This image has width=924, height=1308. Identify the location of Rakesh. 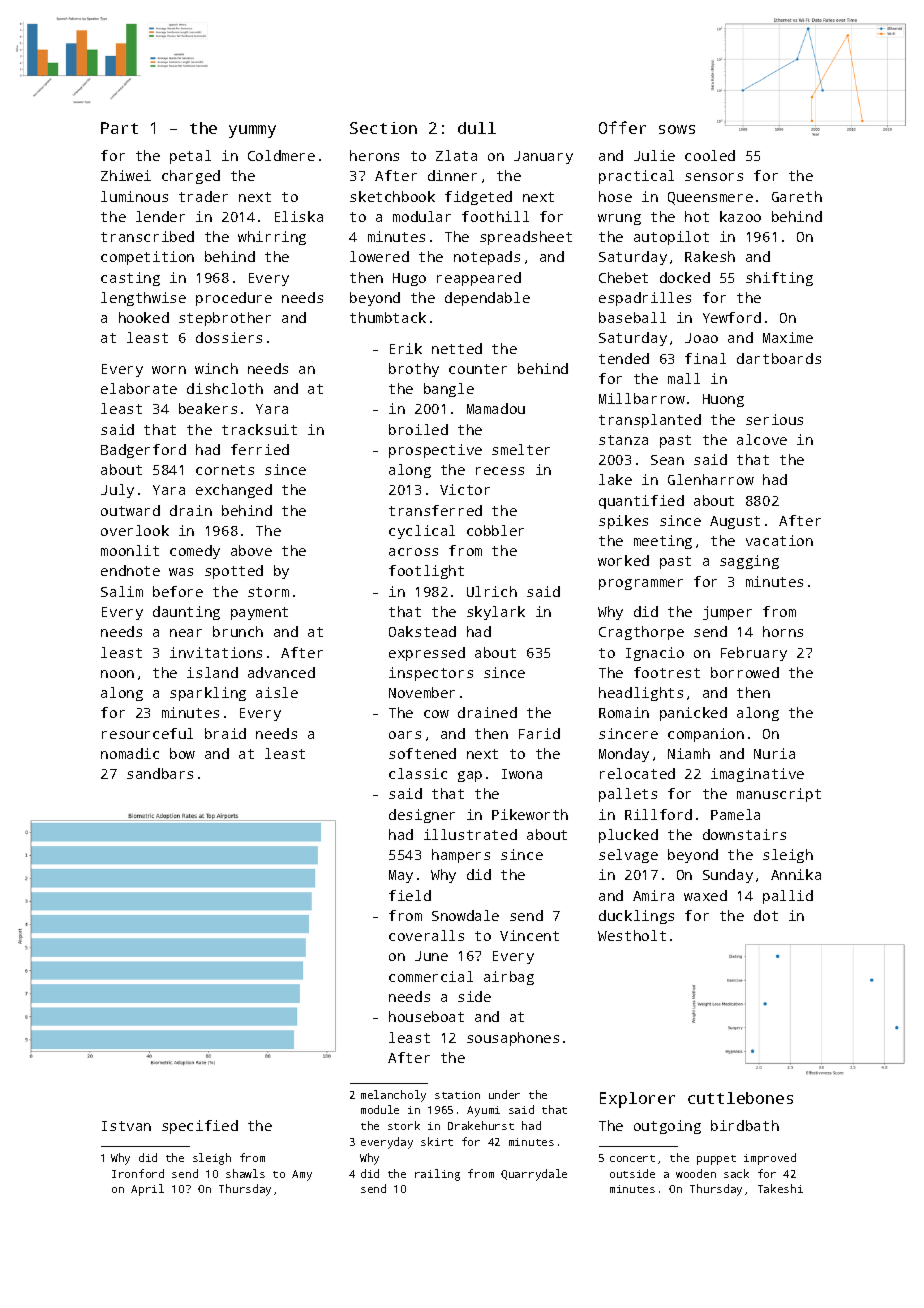
(710, 256).
